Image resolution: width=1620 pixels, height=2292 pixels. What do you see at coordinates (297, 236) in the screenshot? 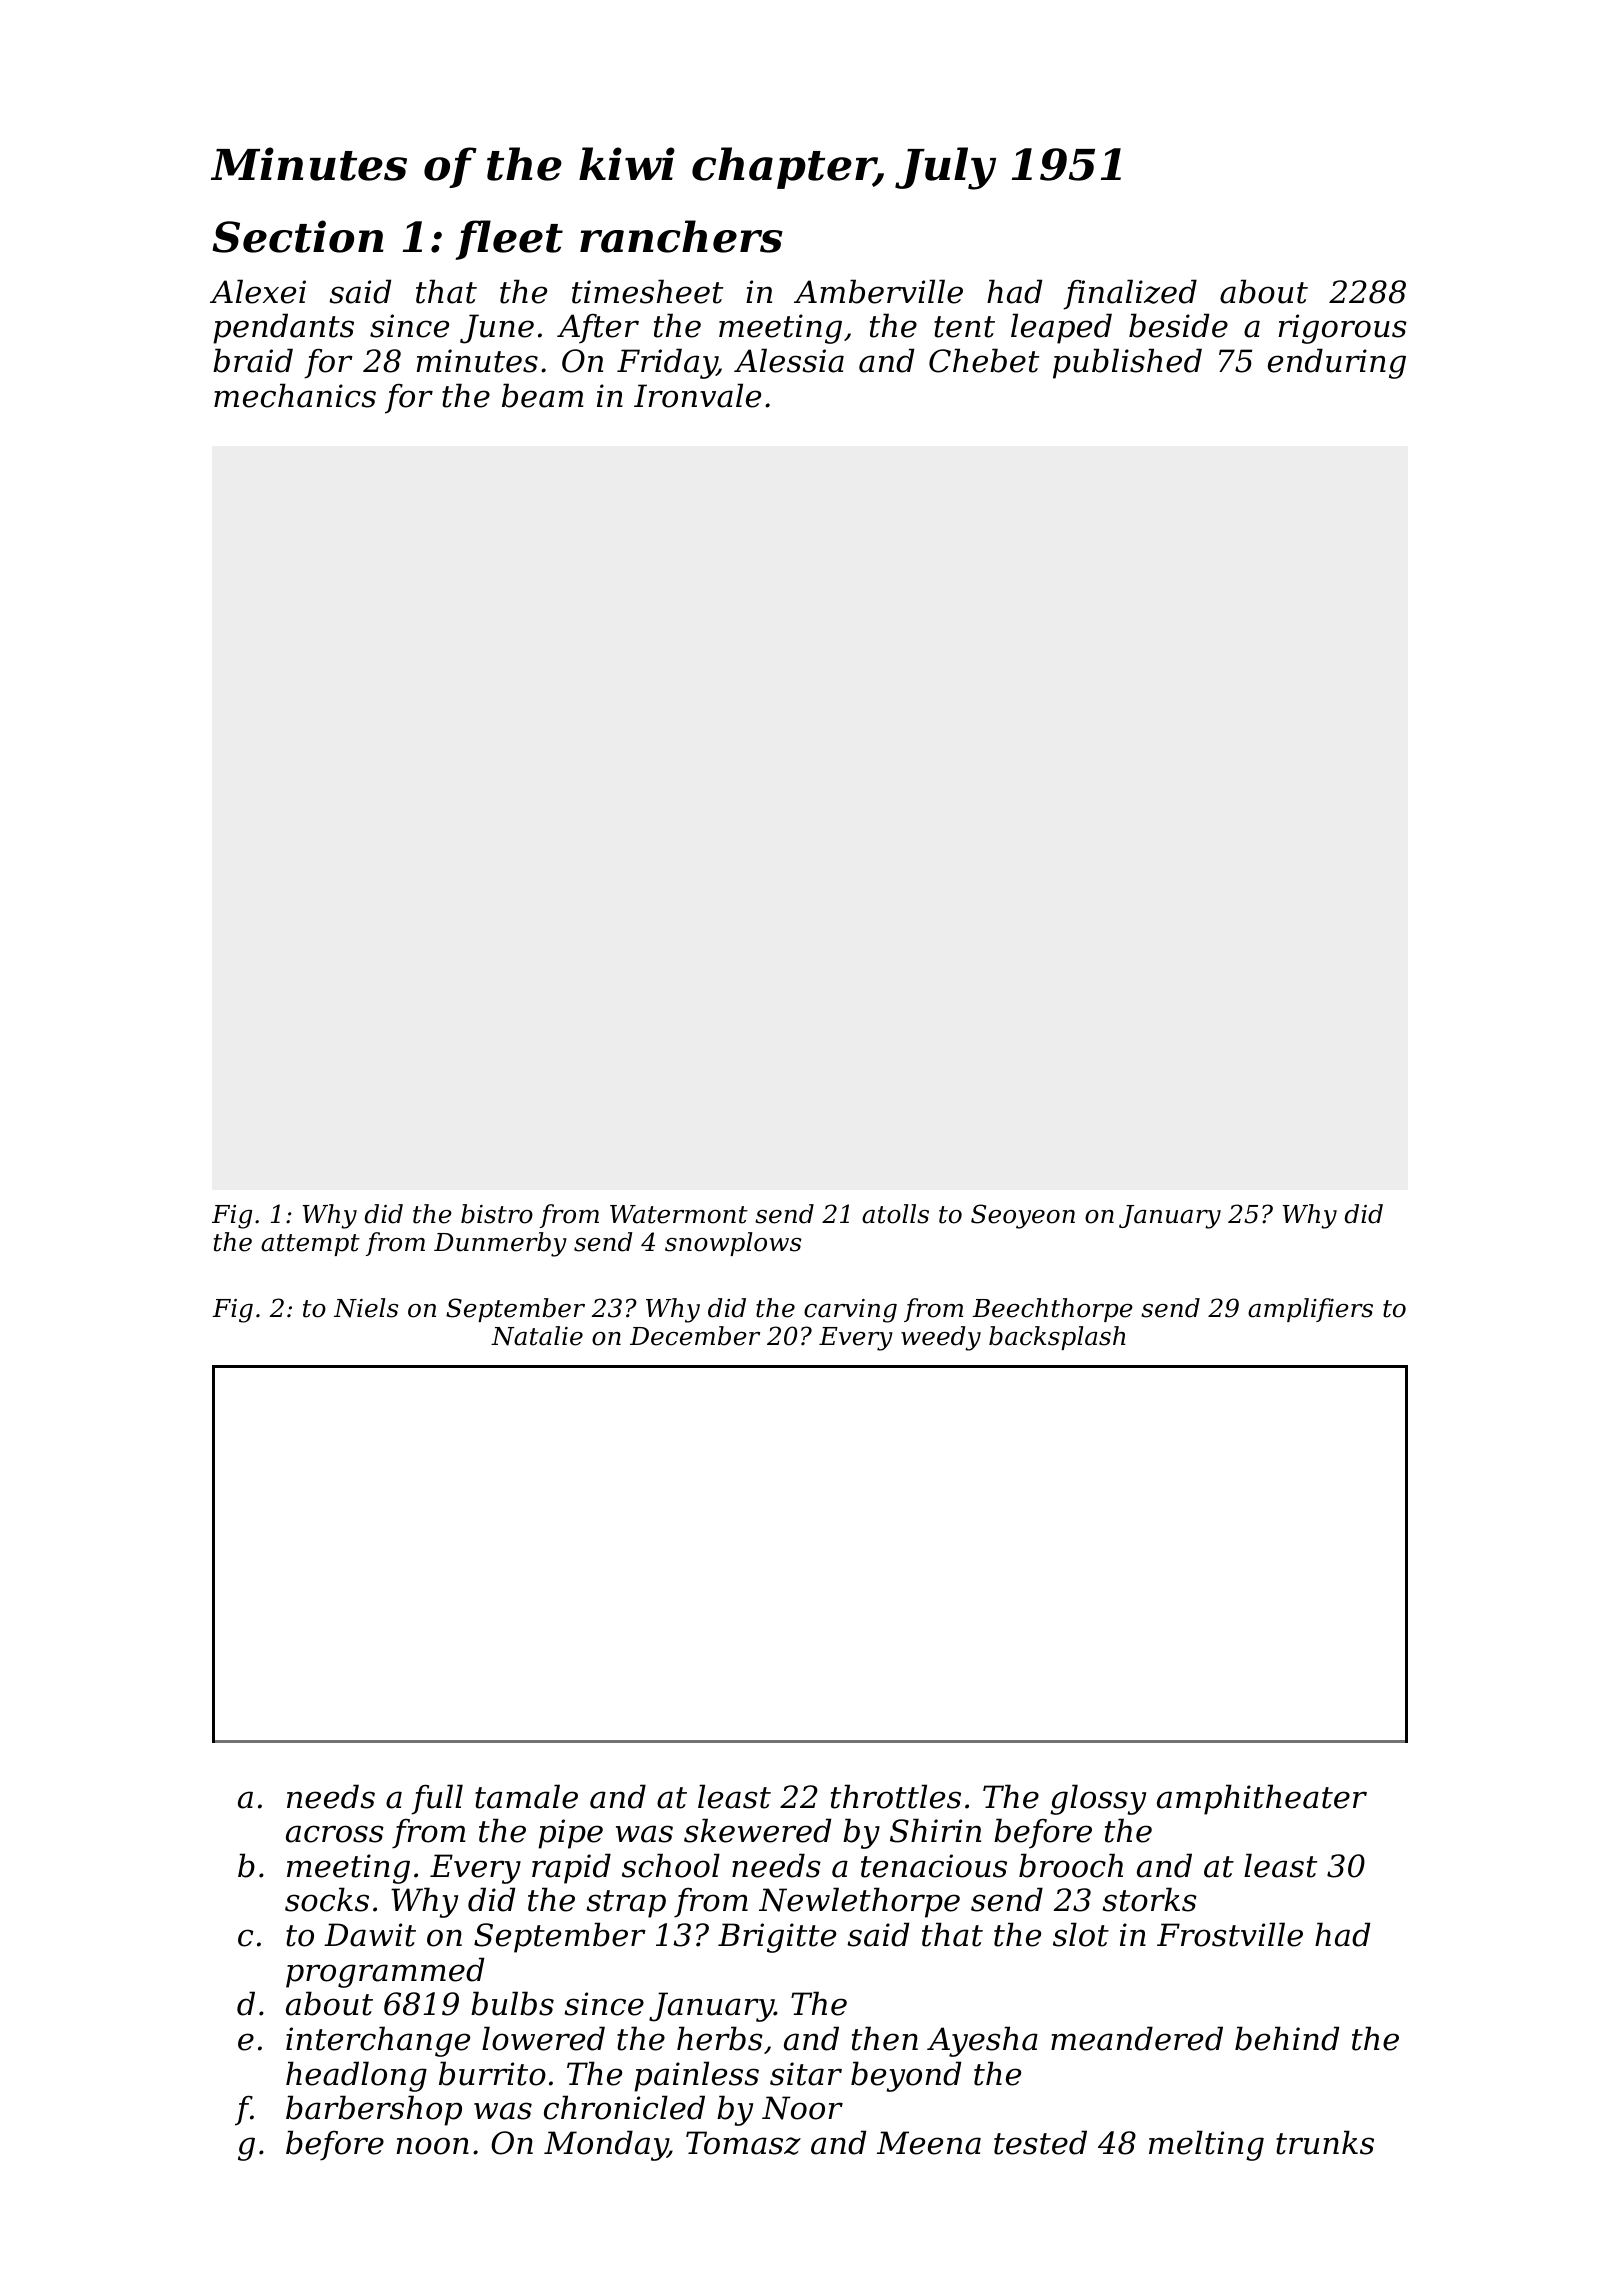
I see `Section` at bounding box center [297, 236].
